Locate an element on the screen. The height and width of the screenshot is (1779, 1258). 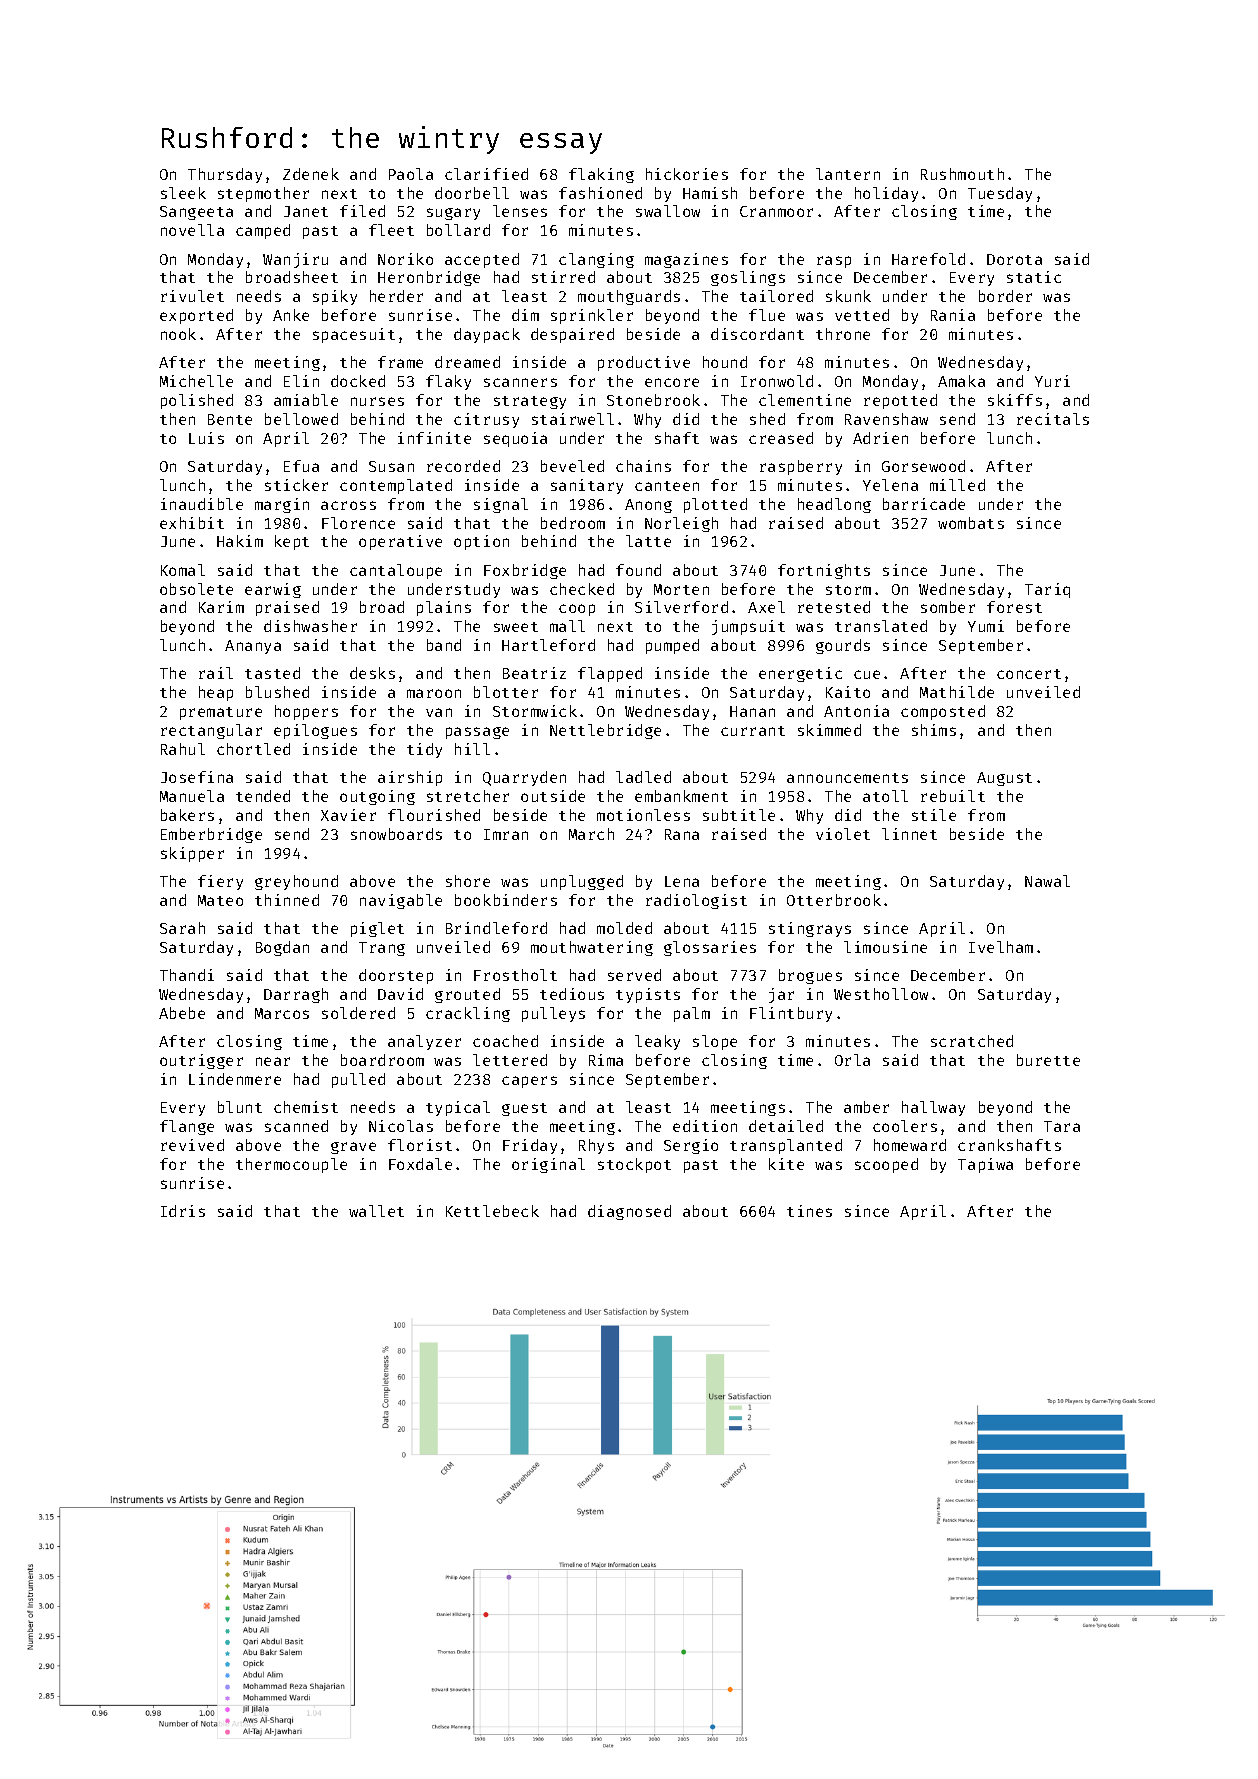
scanners is located at coordinates (520, 382).
